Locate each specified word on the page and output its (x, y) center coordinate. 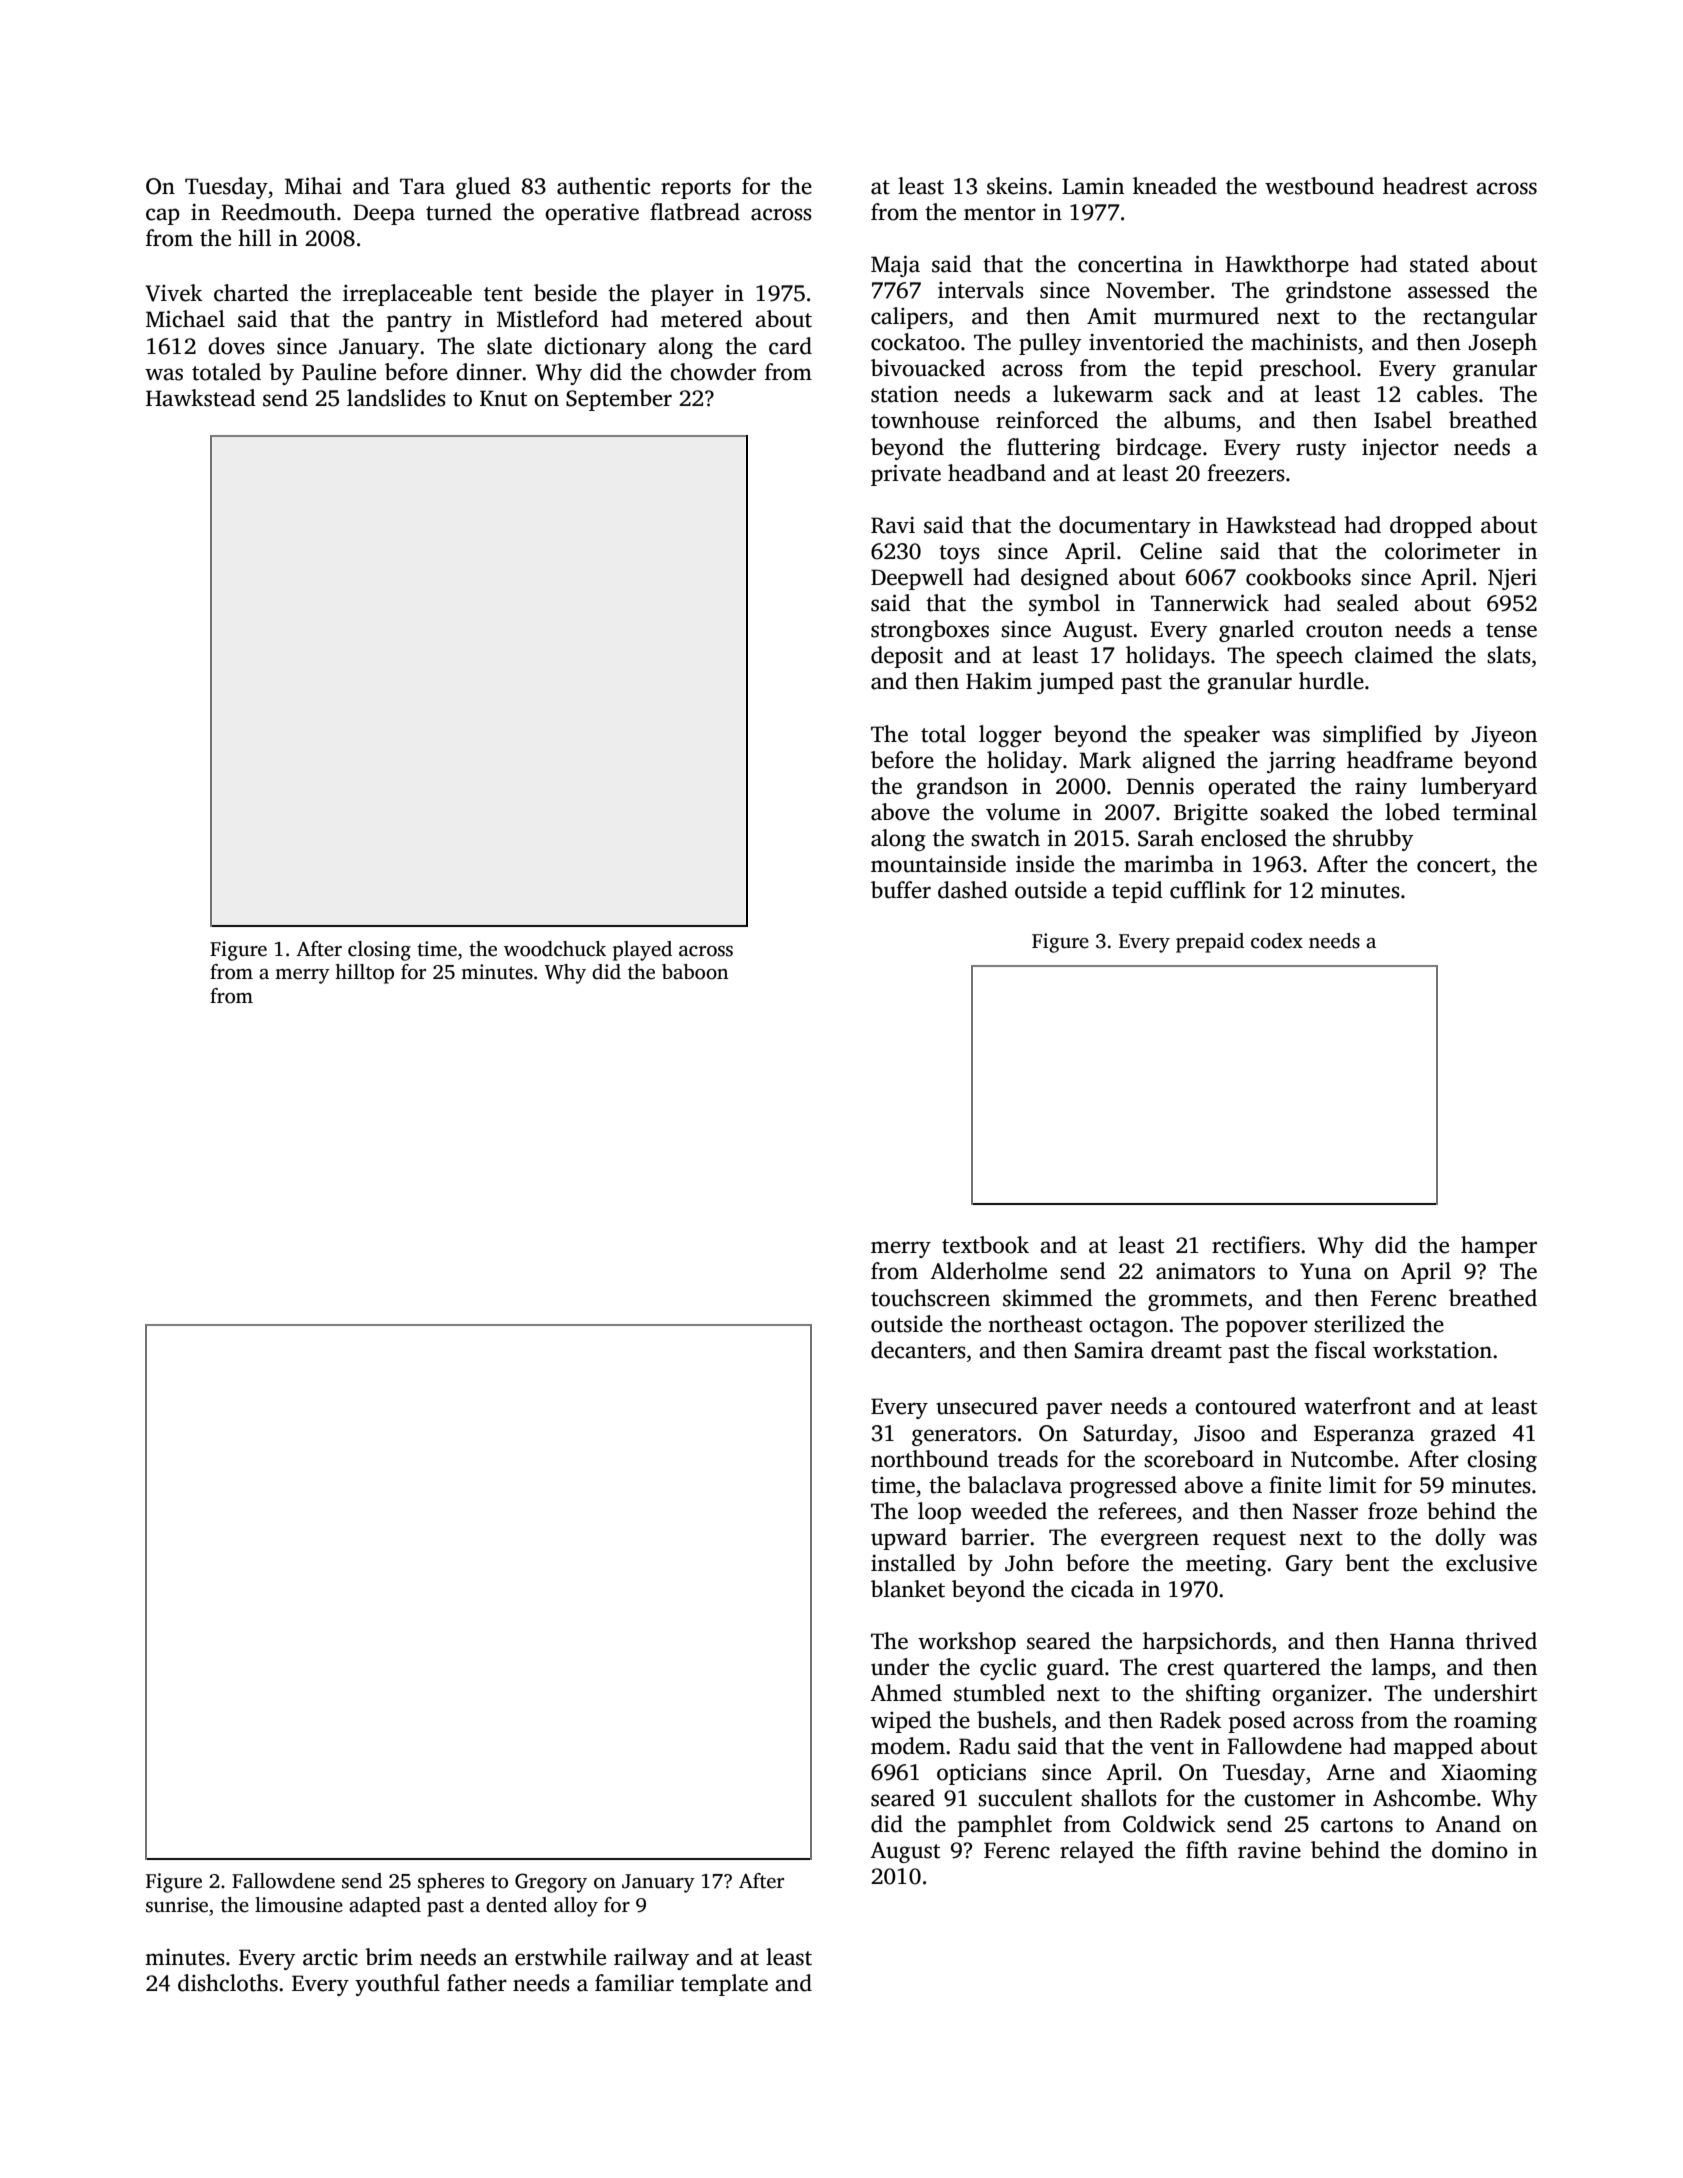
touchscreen (930, 1298)
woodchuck (555, 949)
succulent (1025, 1798)
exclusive (1491, 1563)
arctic (330, 1957)
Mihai (313, 186)
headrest (1425, 186)
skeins (1017, 186)
